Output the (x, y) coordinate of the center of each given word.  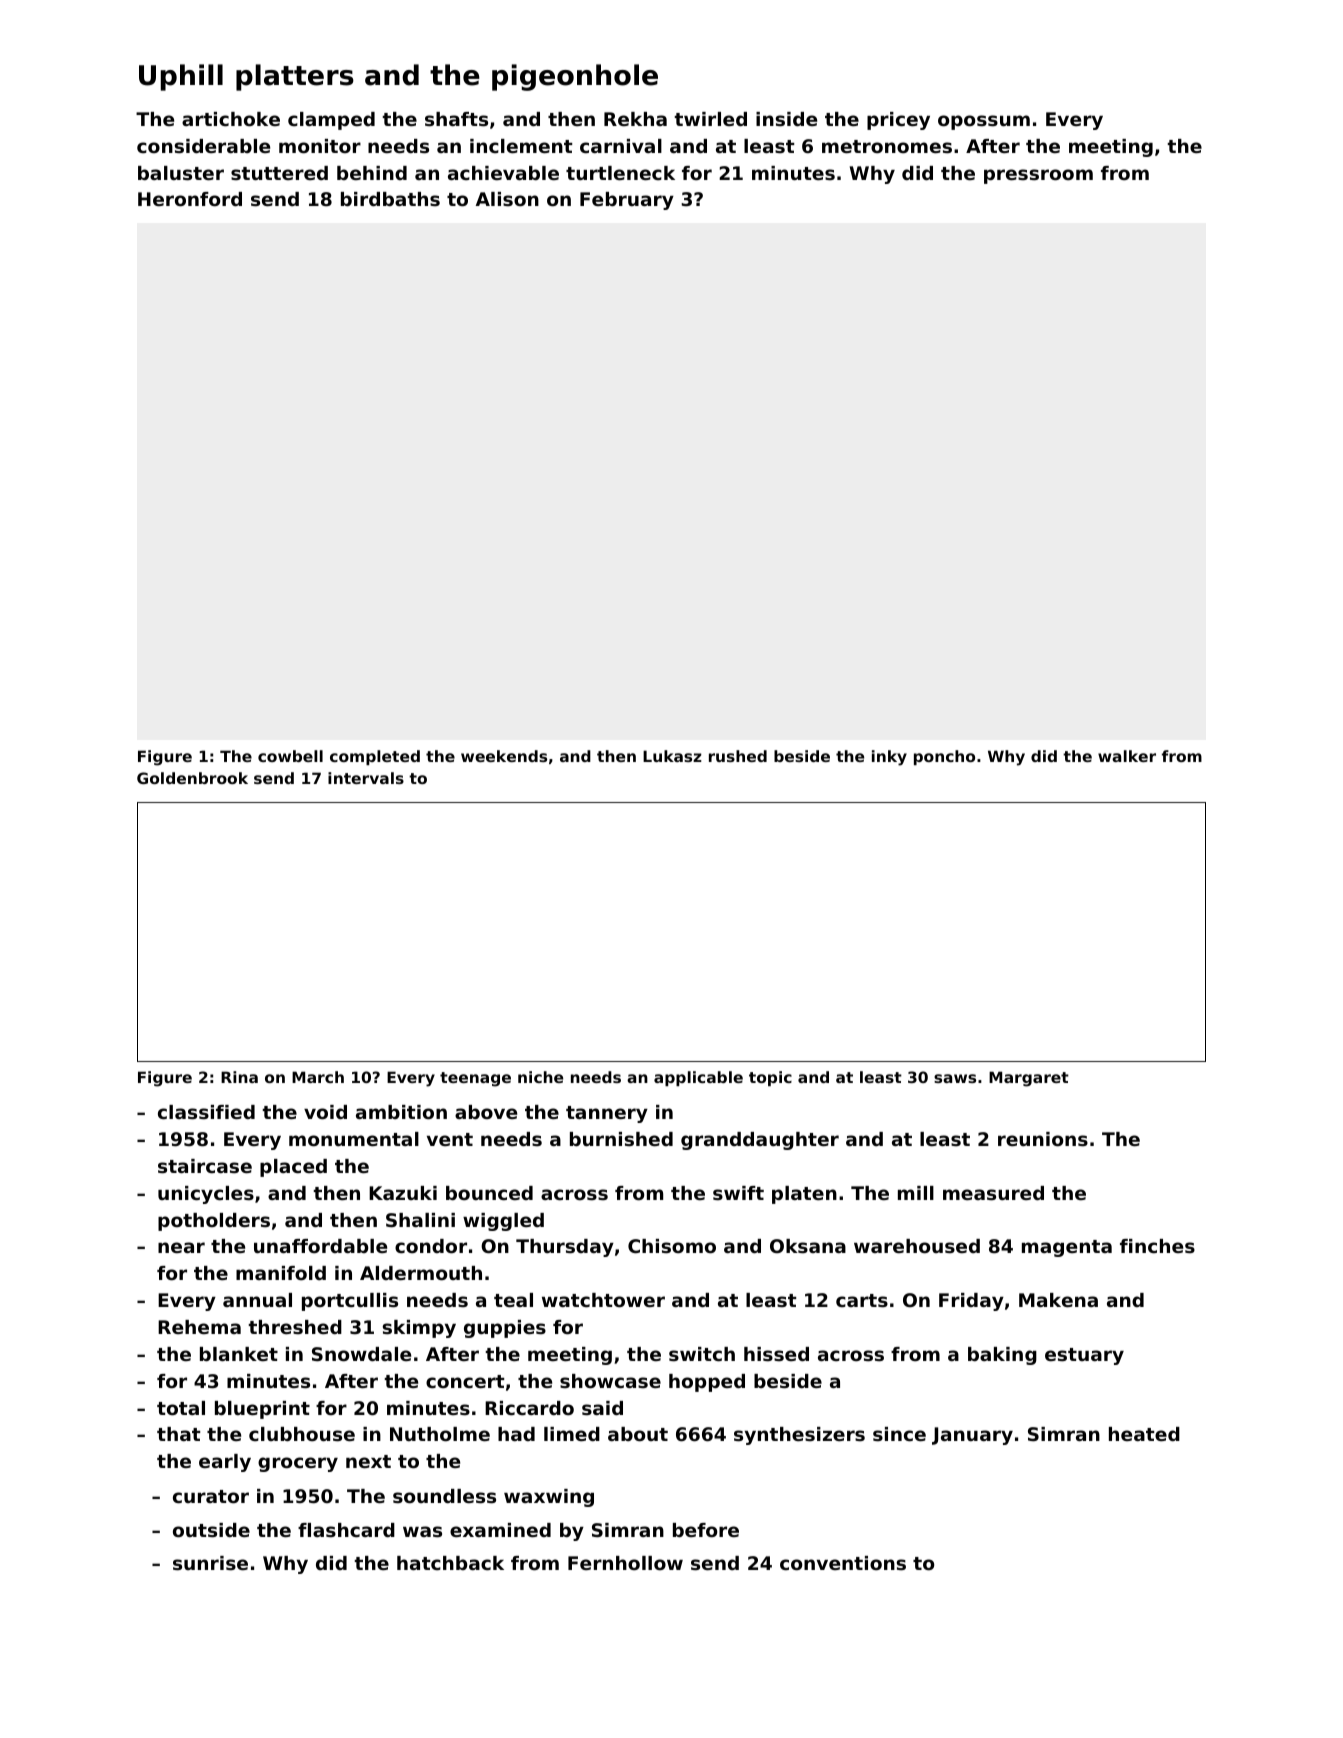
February (627, 201)
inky (889, 758)
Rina (239, 1077)
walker (1127, 756)
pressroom (1038, 176)
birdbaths (390, 199)
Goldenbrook (192, 778)
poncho (944, 757)
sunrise (210, 1563)
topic (770, 1078)
